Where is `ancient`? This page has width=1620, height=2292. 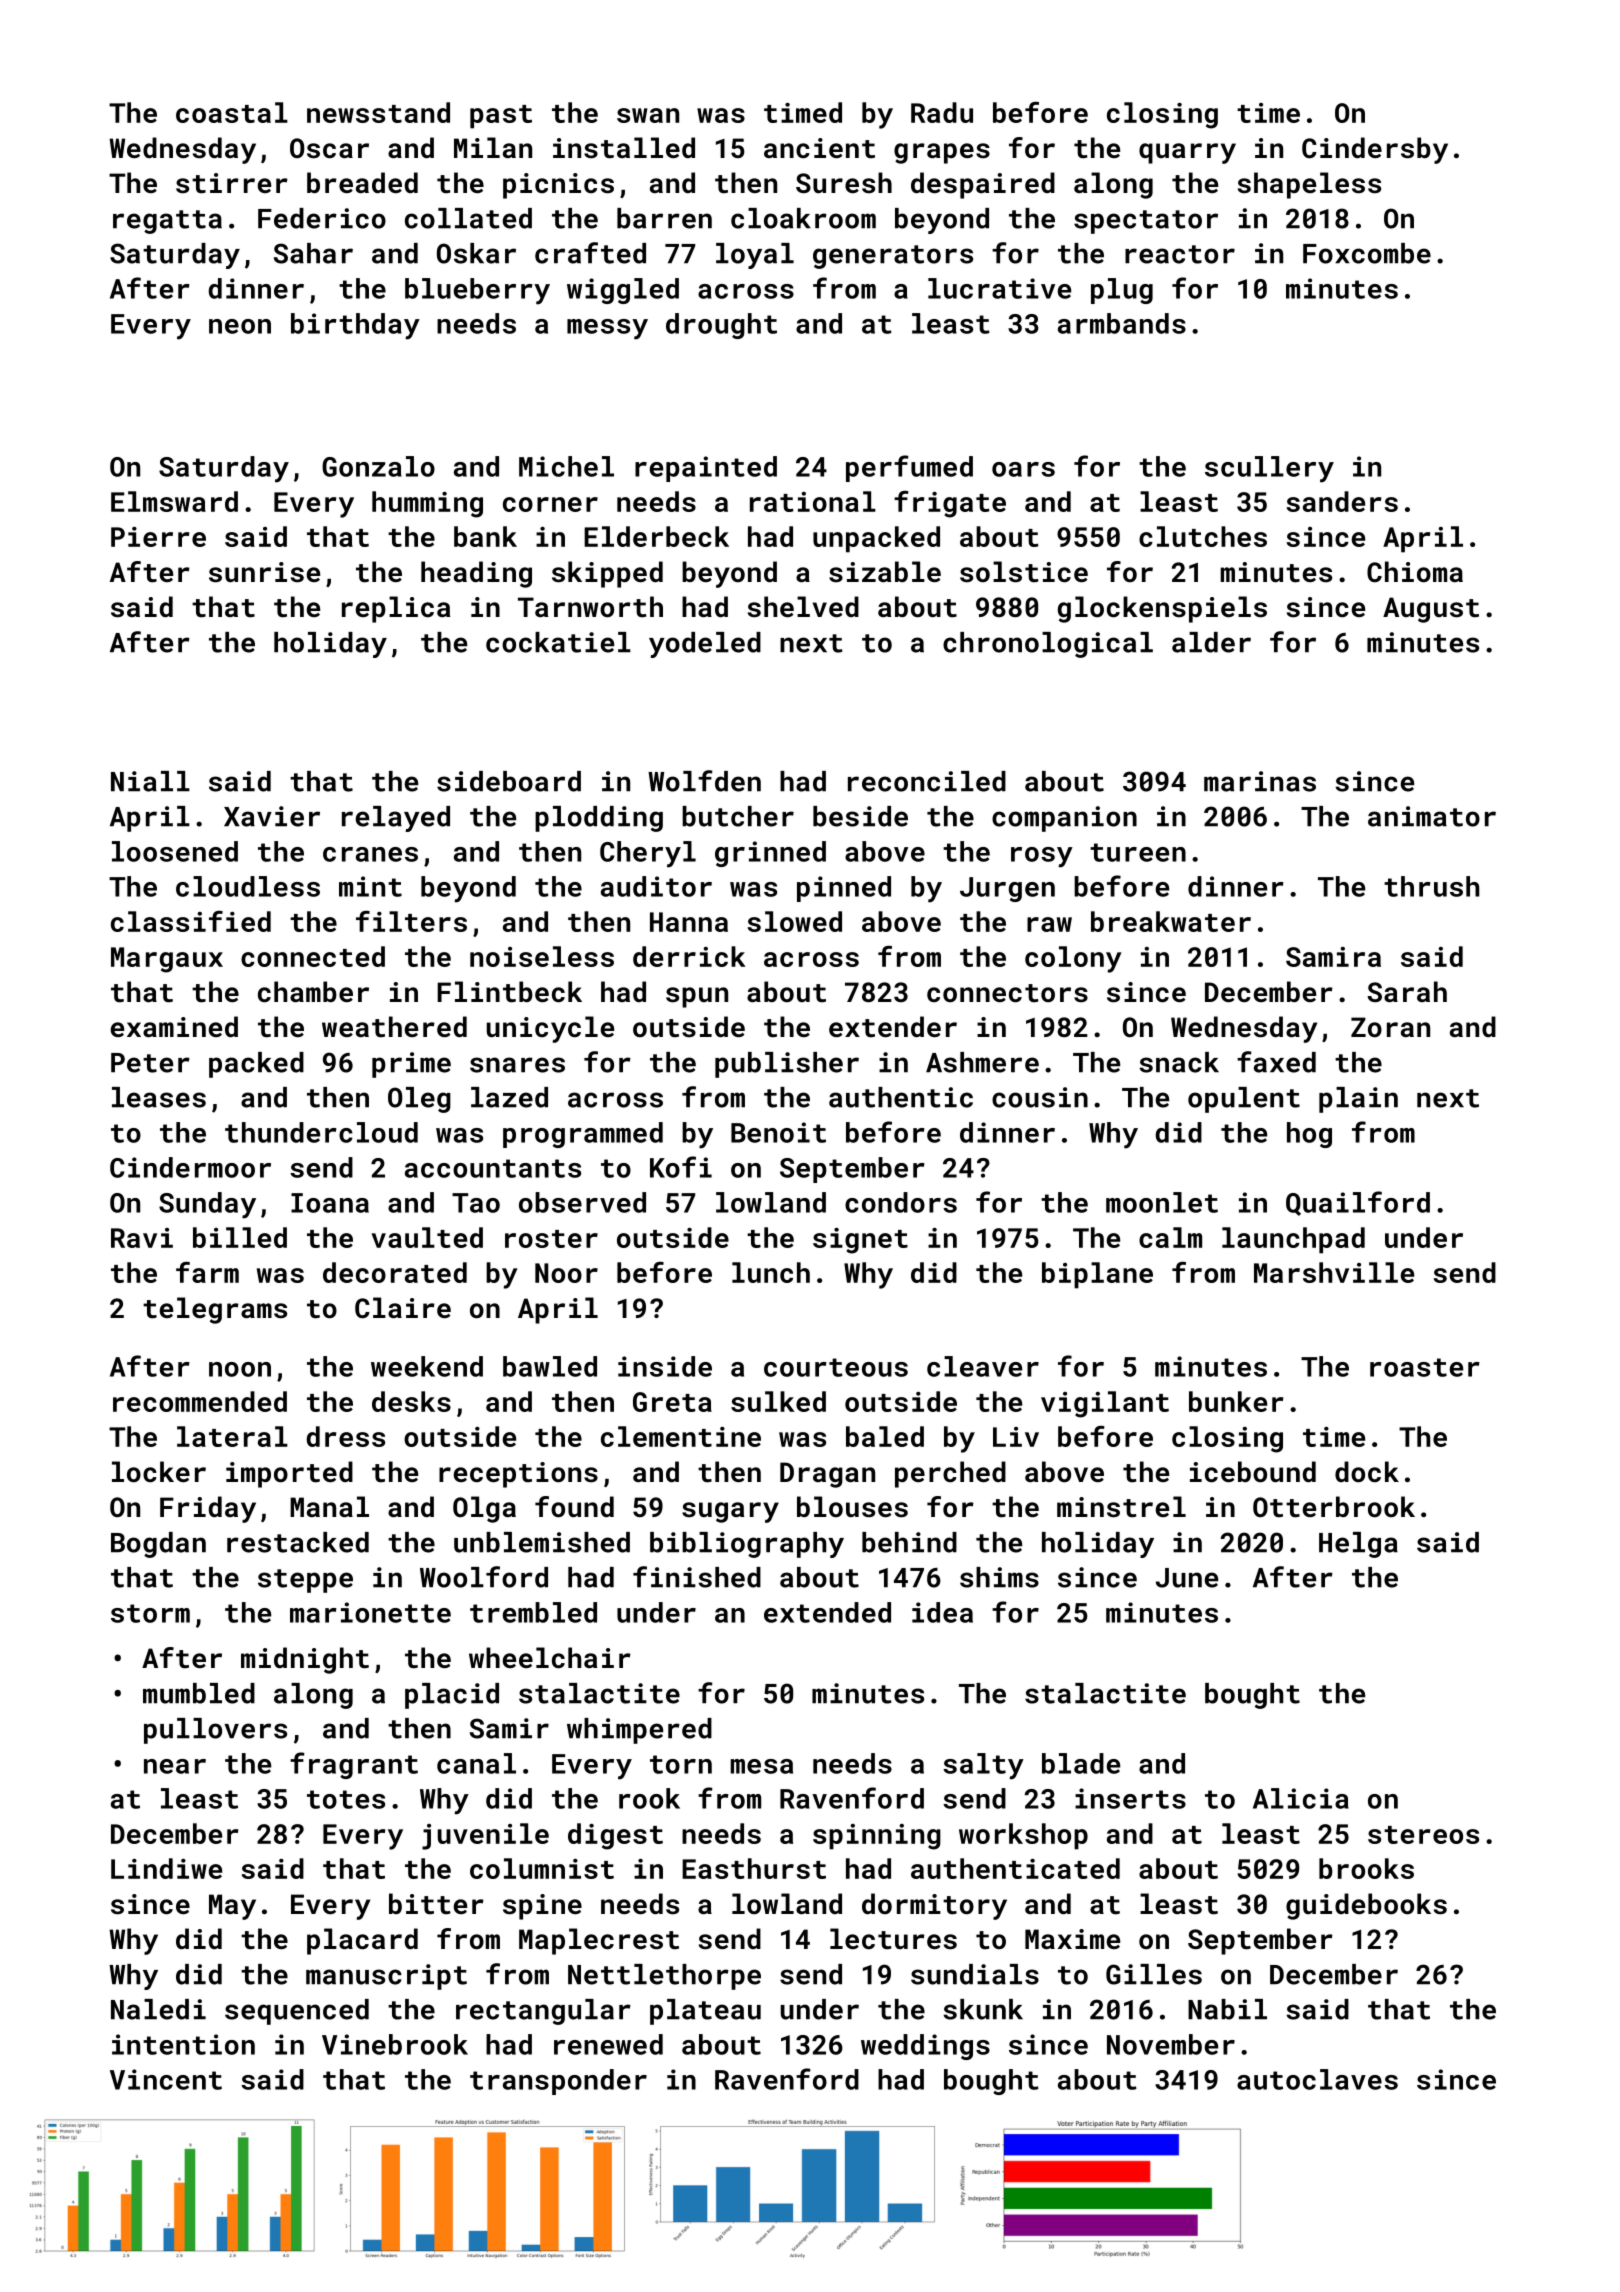 ancient is located at coordinates (819, 148).
